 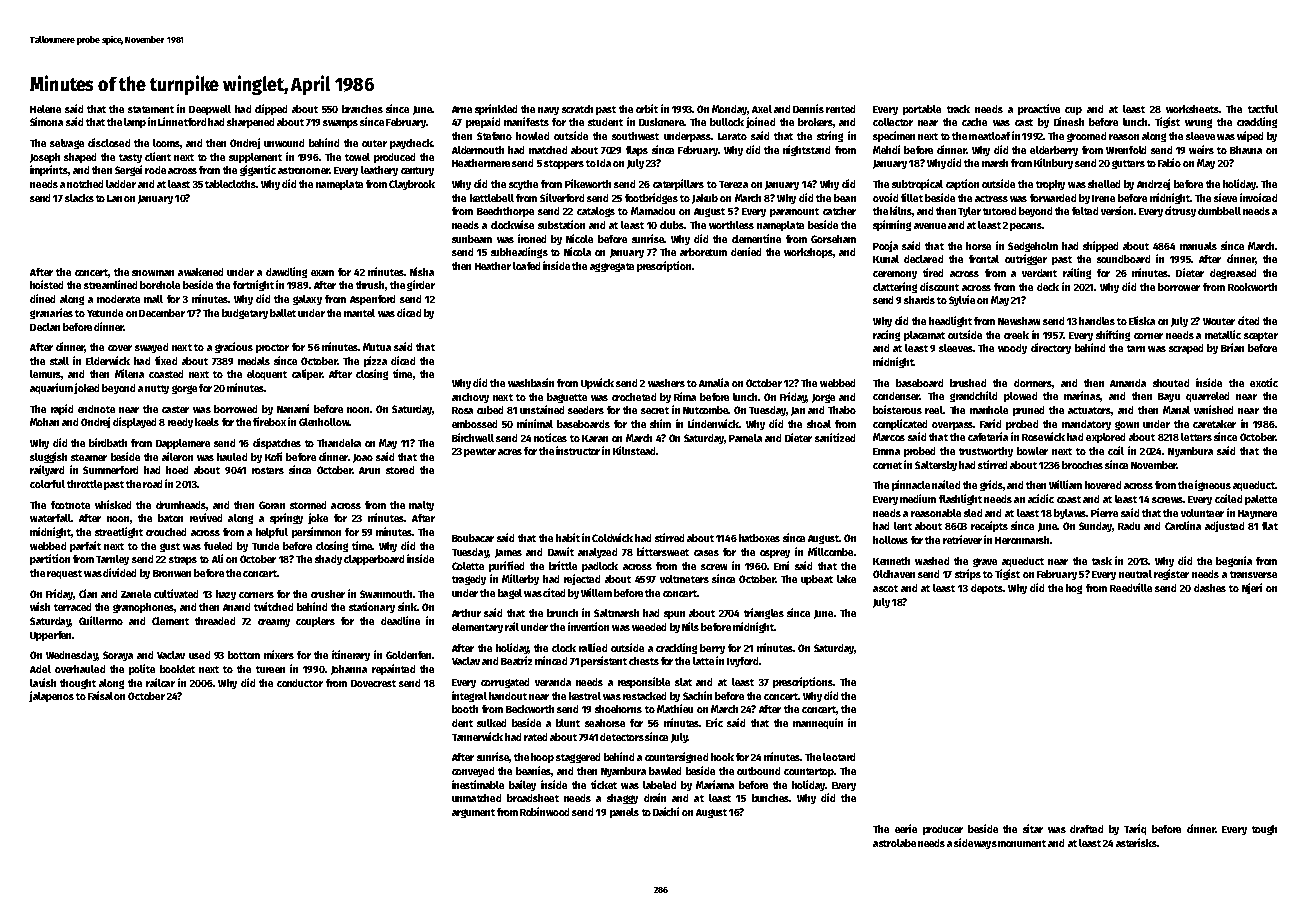 What do you see at coordinates (1105, 438) in the document?
I see `explored` at bounding box center [1105, 438].
